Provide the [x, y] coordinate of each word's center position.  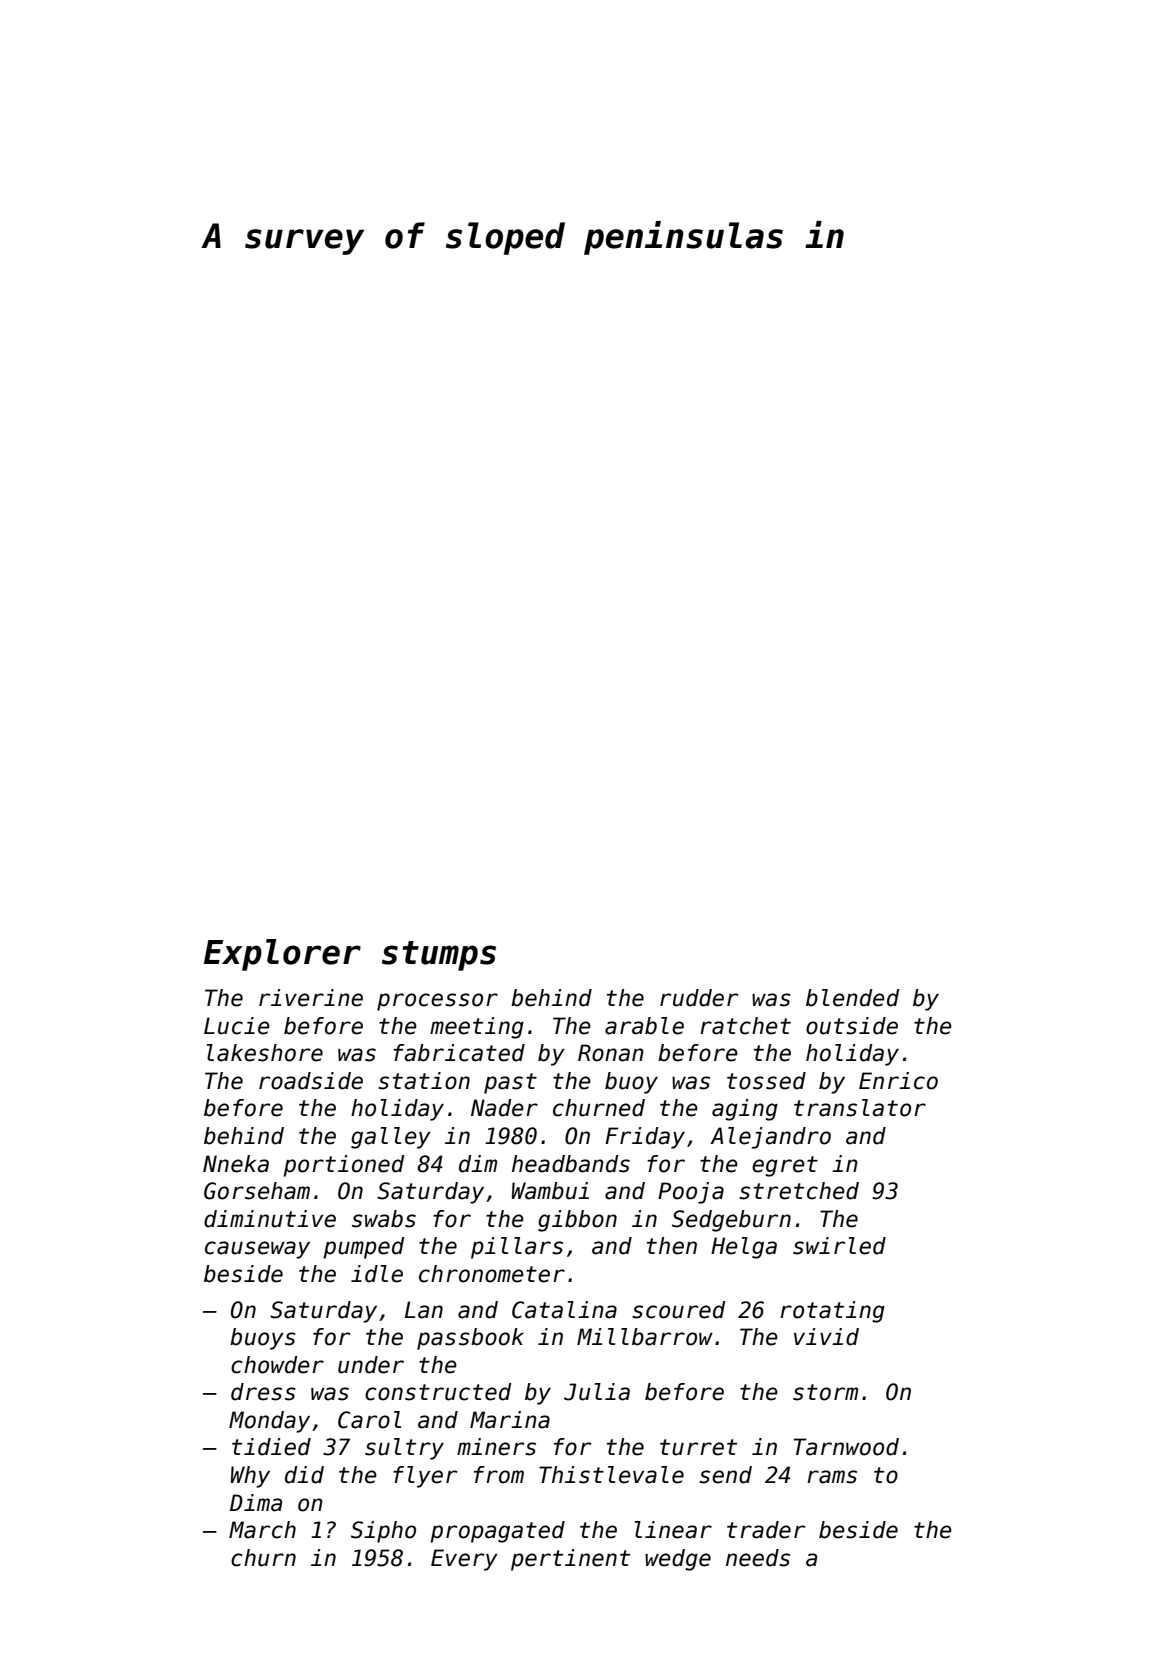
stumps [439, 956]
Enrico [898, 1081]
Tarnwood [846, 1447]
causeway [257, 1250]
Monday [269, 1422]
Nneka [236, 1164]
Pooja [691, 1193]
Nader [504, 1108]
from [499, 1475]
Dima [256, 1503]
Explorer [282, 955]
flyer [425, 1477]
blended [853, 998]
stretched [799, 1191]
